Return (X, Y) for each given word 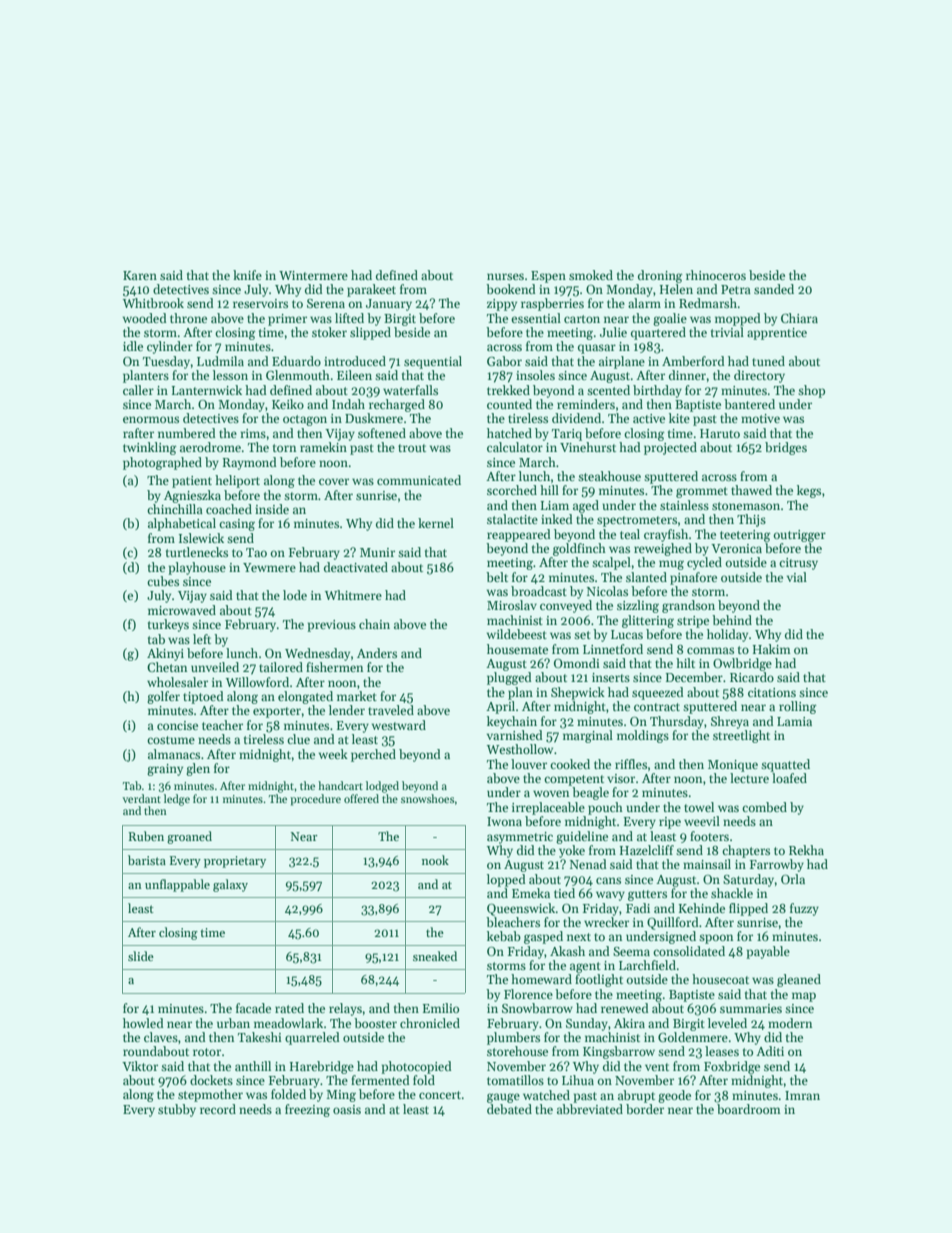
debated (509, 1109)
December (694, 677)
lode (295, 595)
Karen (140, 275)
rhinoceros (716, 275)
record (218, 1109)
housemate (517, 649)
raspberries (552, 304)
